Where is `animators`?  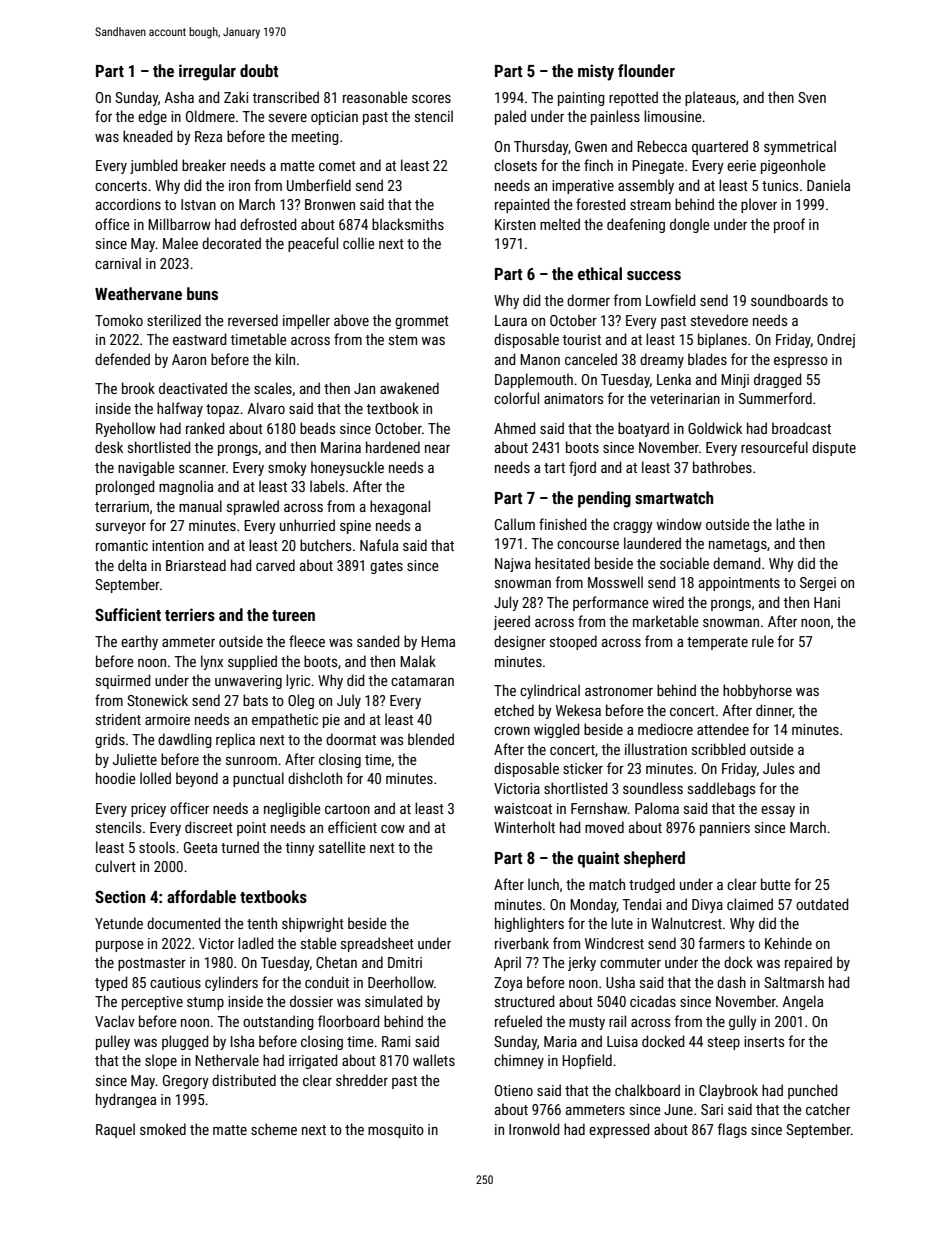 animators is located at coordinates (573, 398).
